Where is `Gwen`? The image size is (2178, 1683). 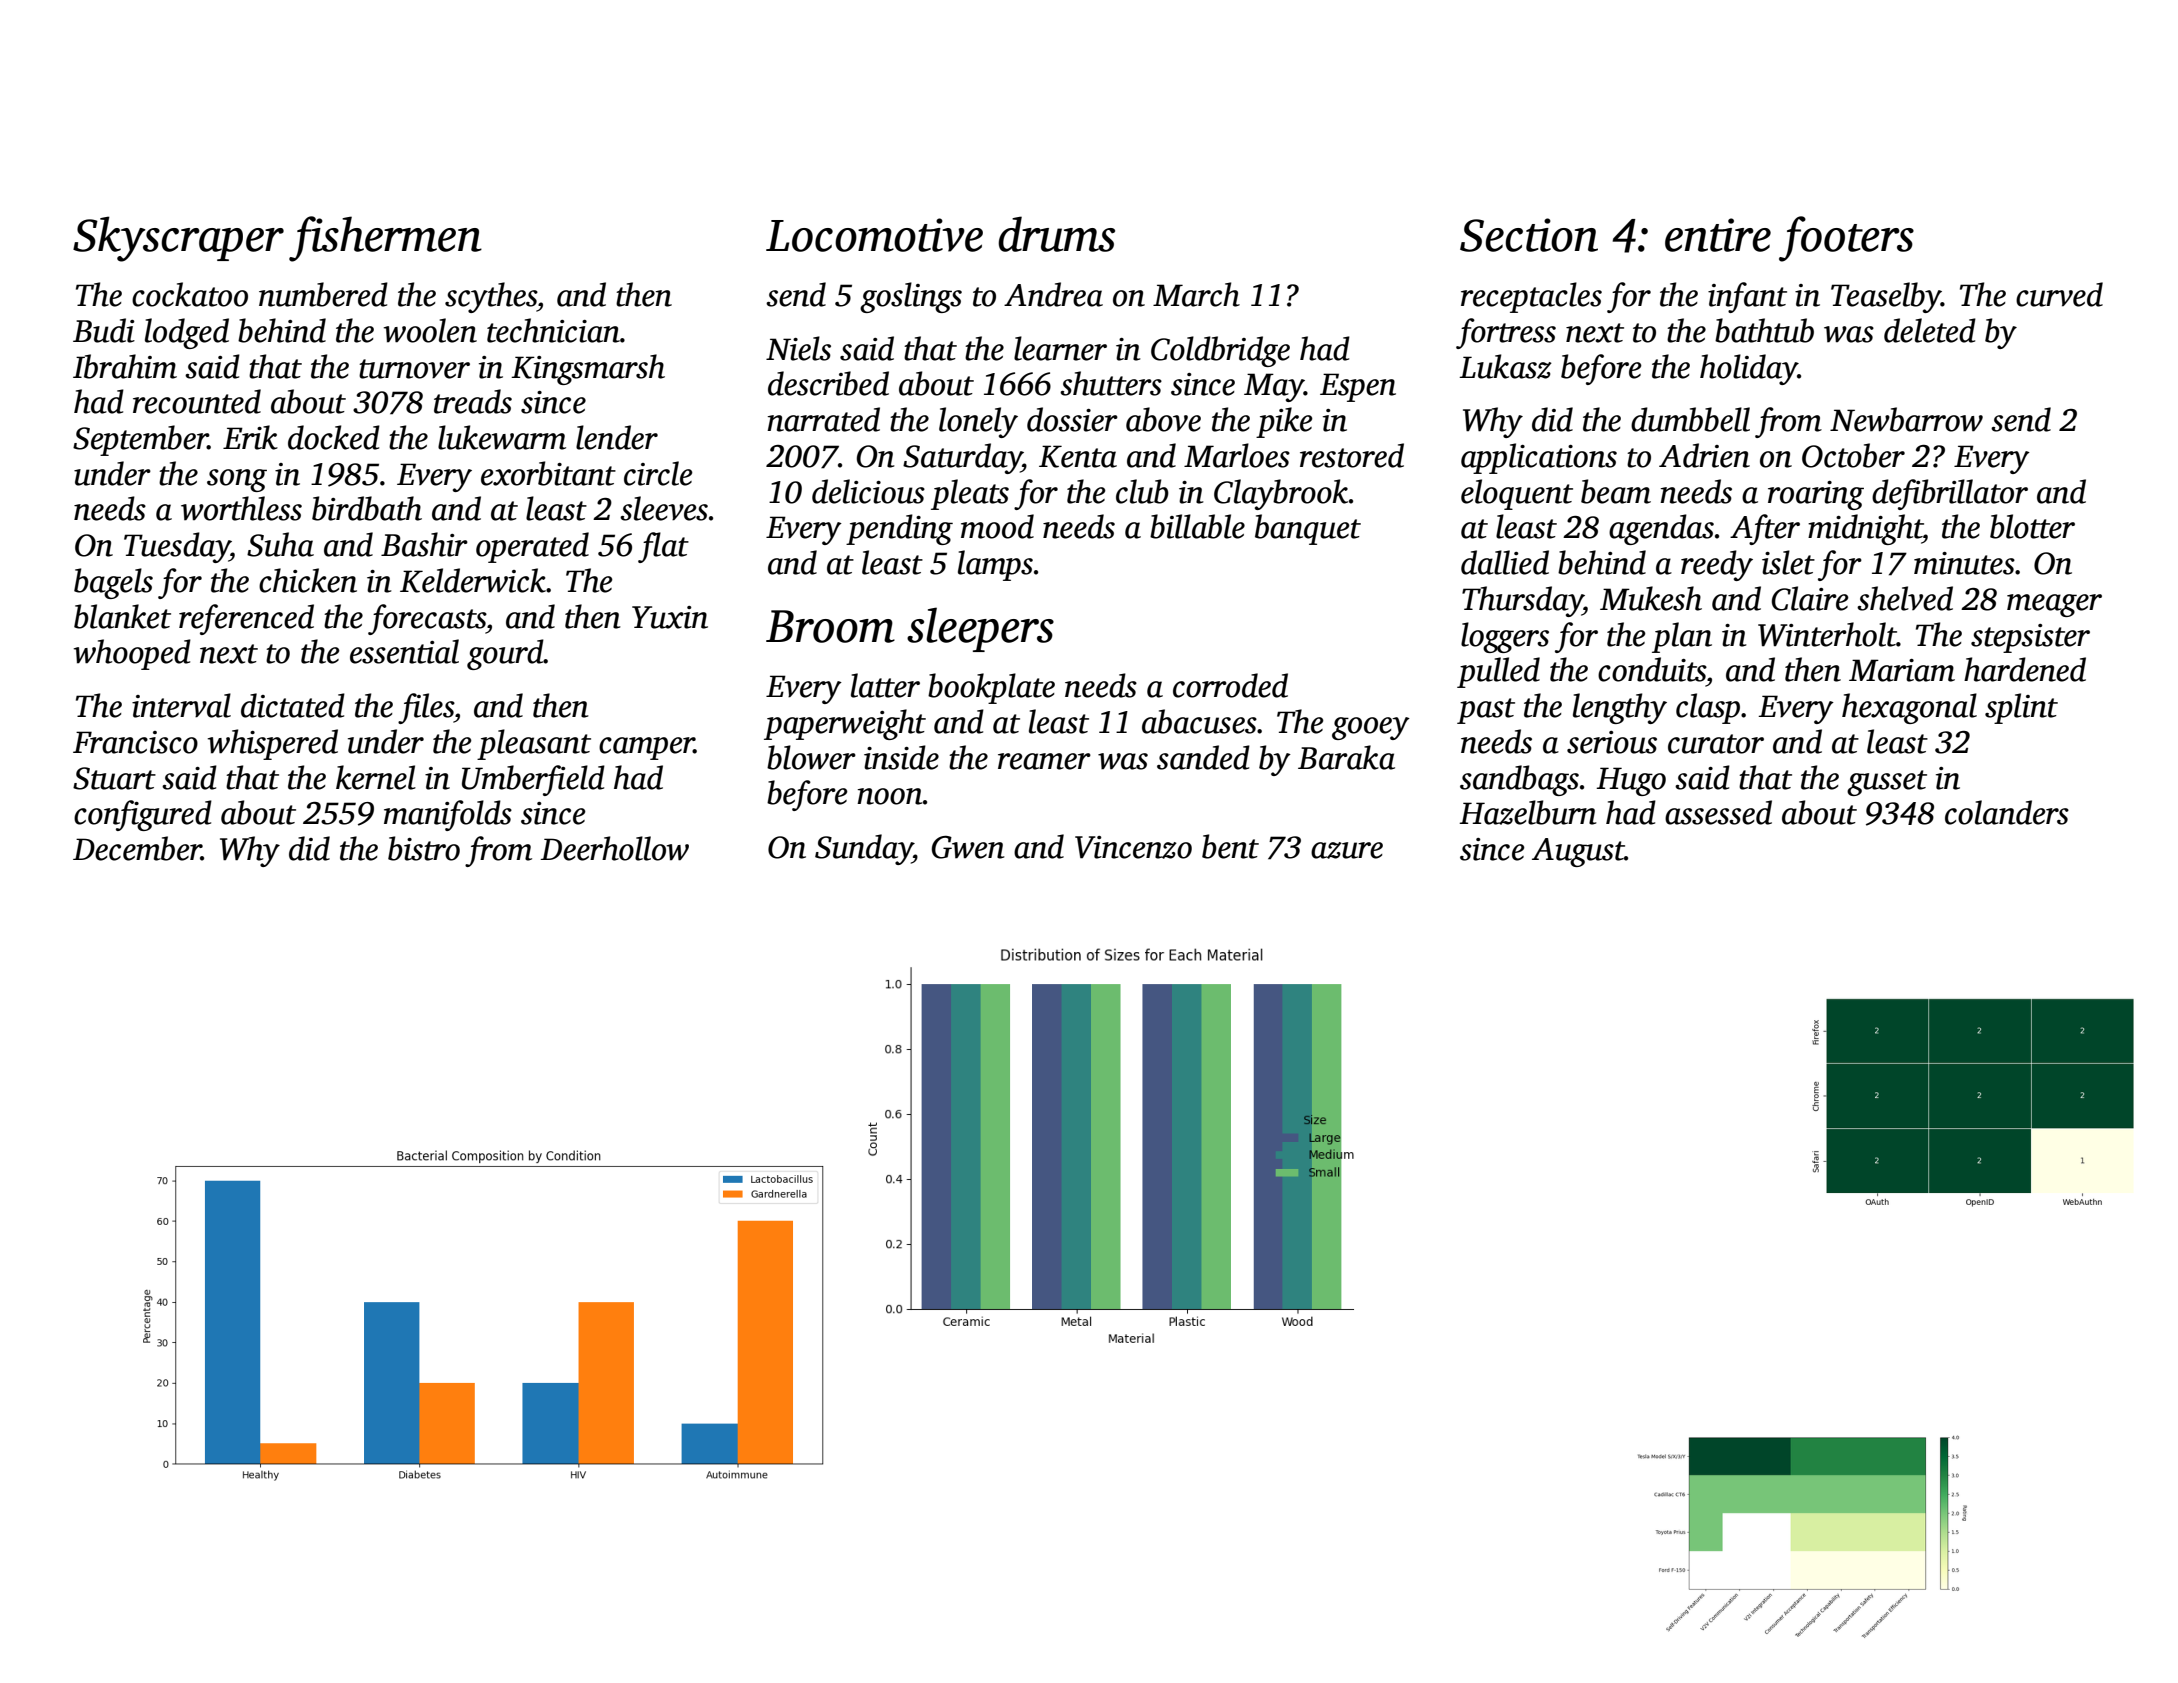 Gwen is located at coordinates (968, 847).
